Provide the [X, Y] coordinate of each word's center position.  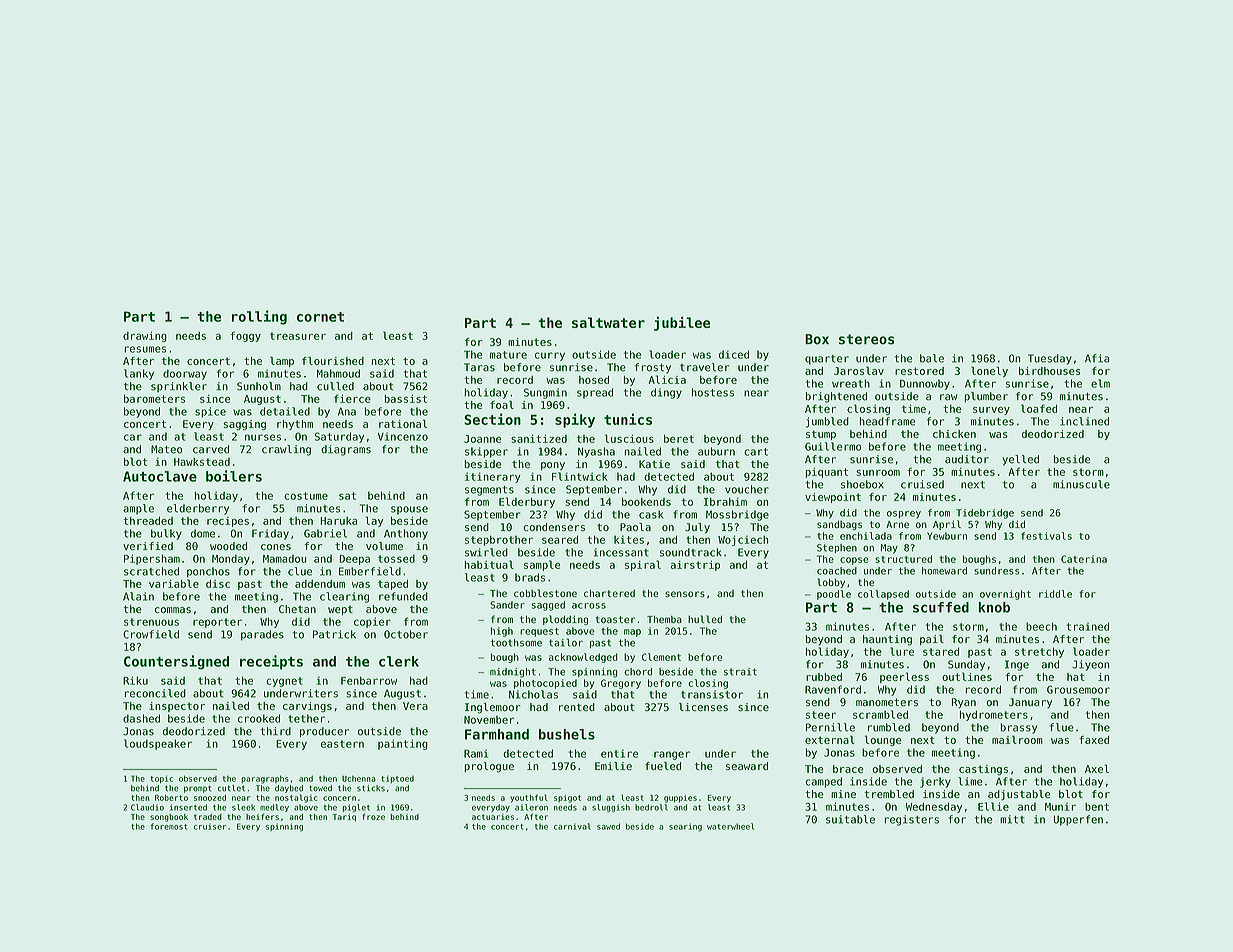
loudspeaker [158, 744]
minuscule [1081, 484]
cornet [320, 317]
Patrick [334, 634]
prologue [489, 767]
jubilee [682, 323]
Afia [1097, 358]
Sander [507, 605]
